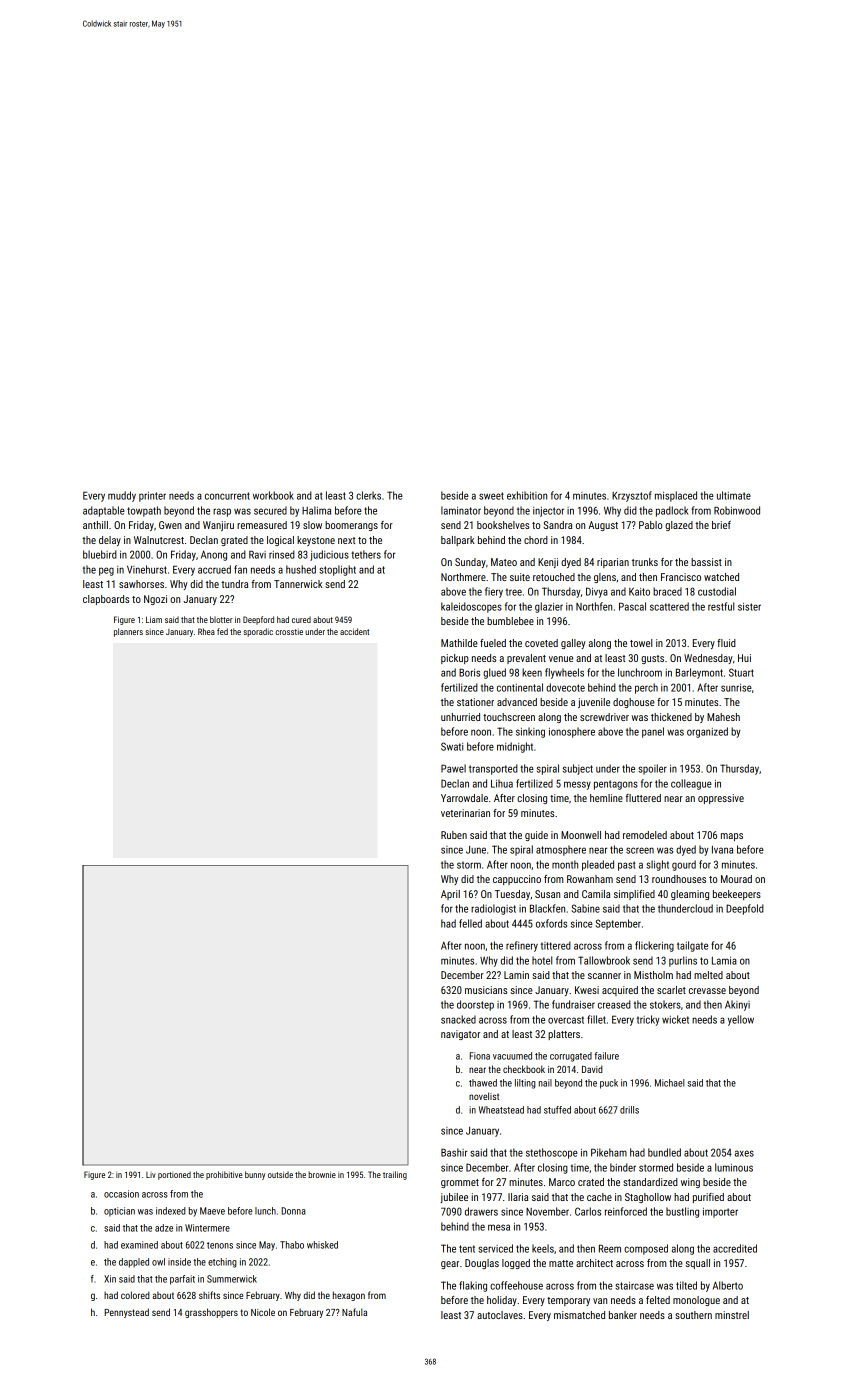  Describe the element at coordinates (454, 835) in the screenshot. I see `Ruben` at that location.
